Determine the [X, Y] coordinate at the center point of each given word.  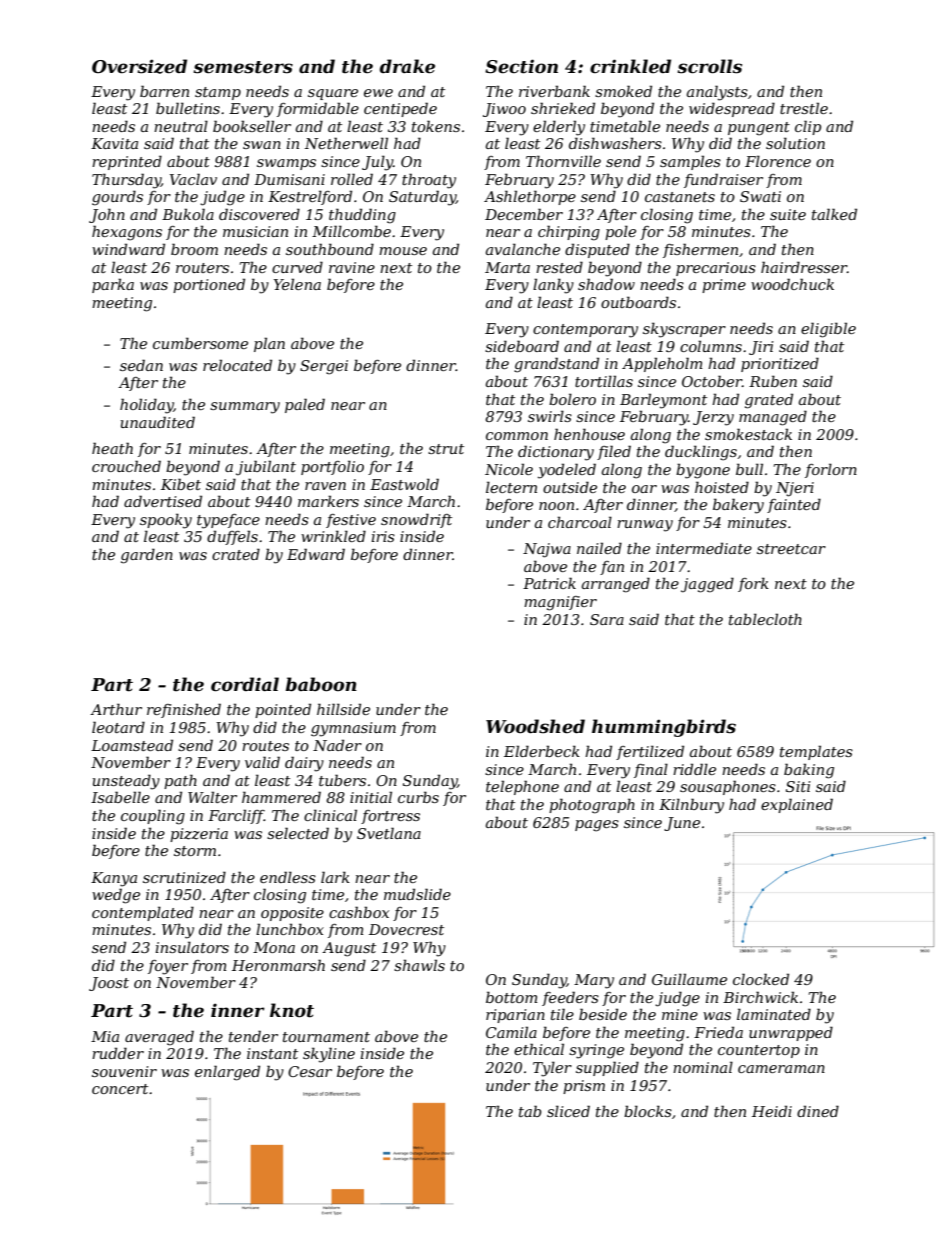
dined [818, 1111]
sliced [568, 1111]
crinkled [630, 66]
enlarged [227, 1073]
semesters [243, 67]
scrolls [709, 66]
